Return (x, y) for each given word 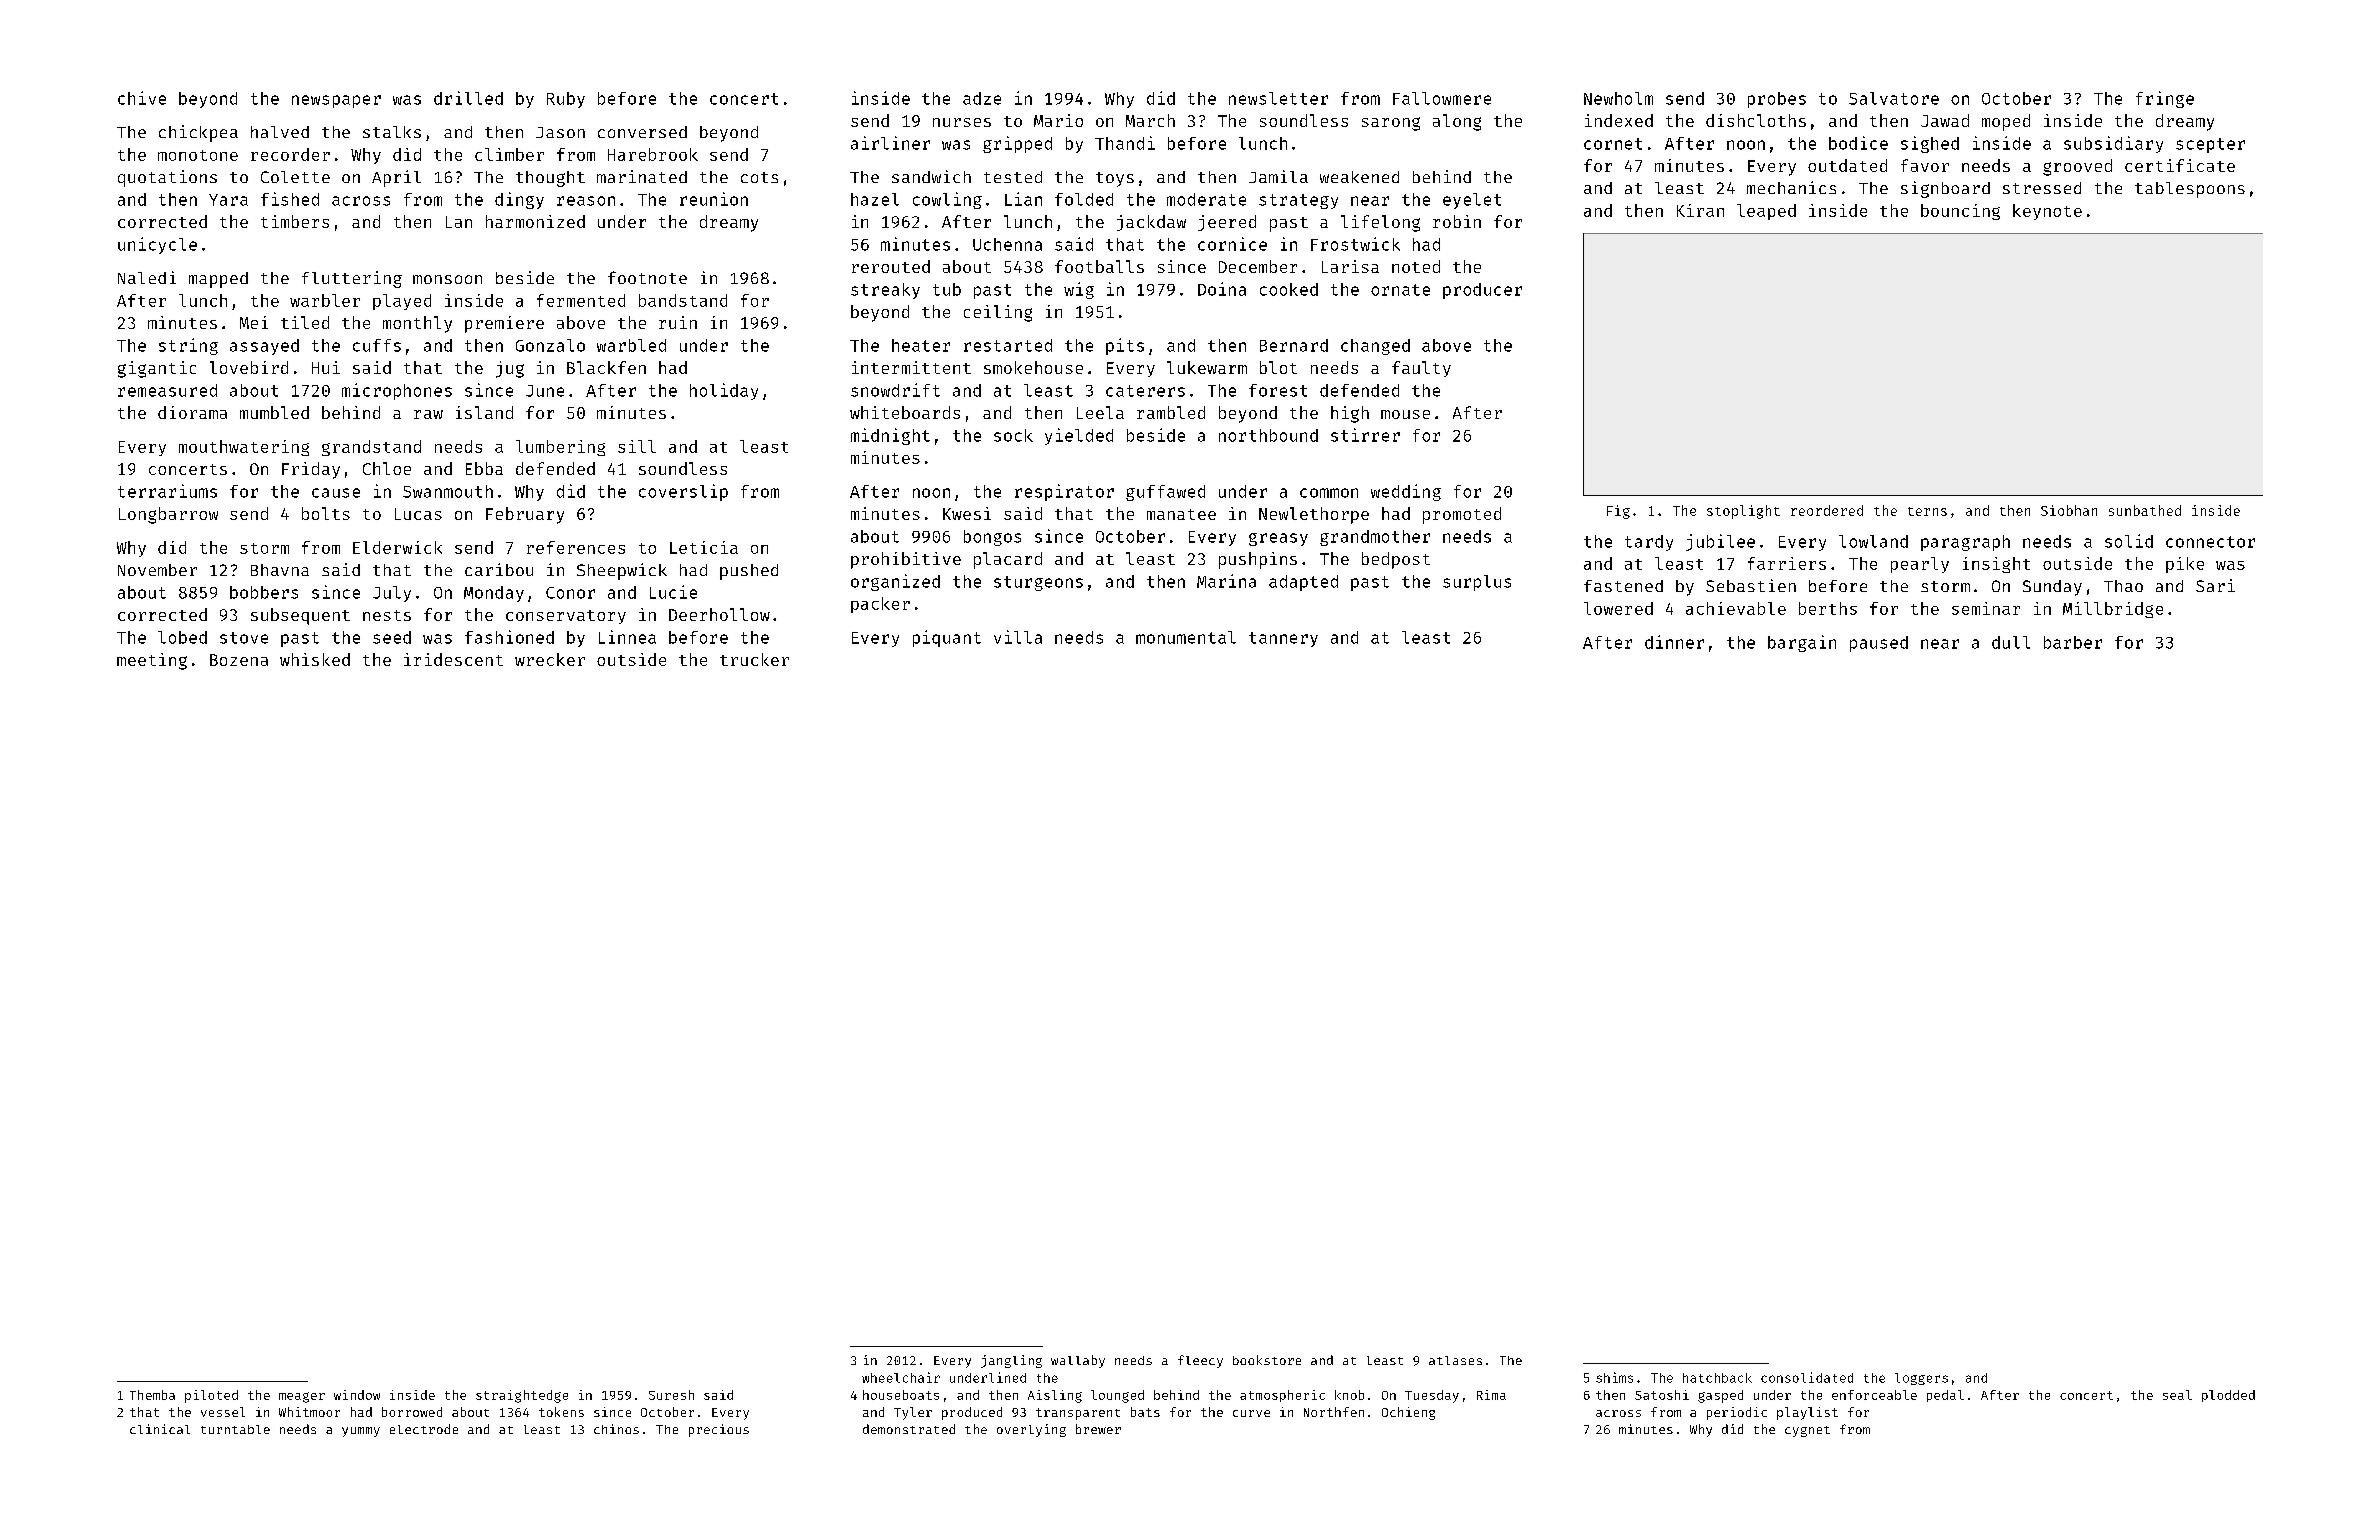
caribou (499, 569)
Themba (152, 1395)
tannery (1283, 639)
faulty (1421, 369)
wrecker (550, 659)
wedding (1406, 492)
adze (982, 98)
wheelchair (901, 1377)
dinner (1674, 642)
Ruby (566, 100)
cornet (1613, 144)
